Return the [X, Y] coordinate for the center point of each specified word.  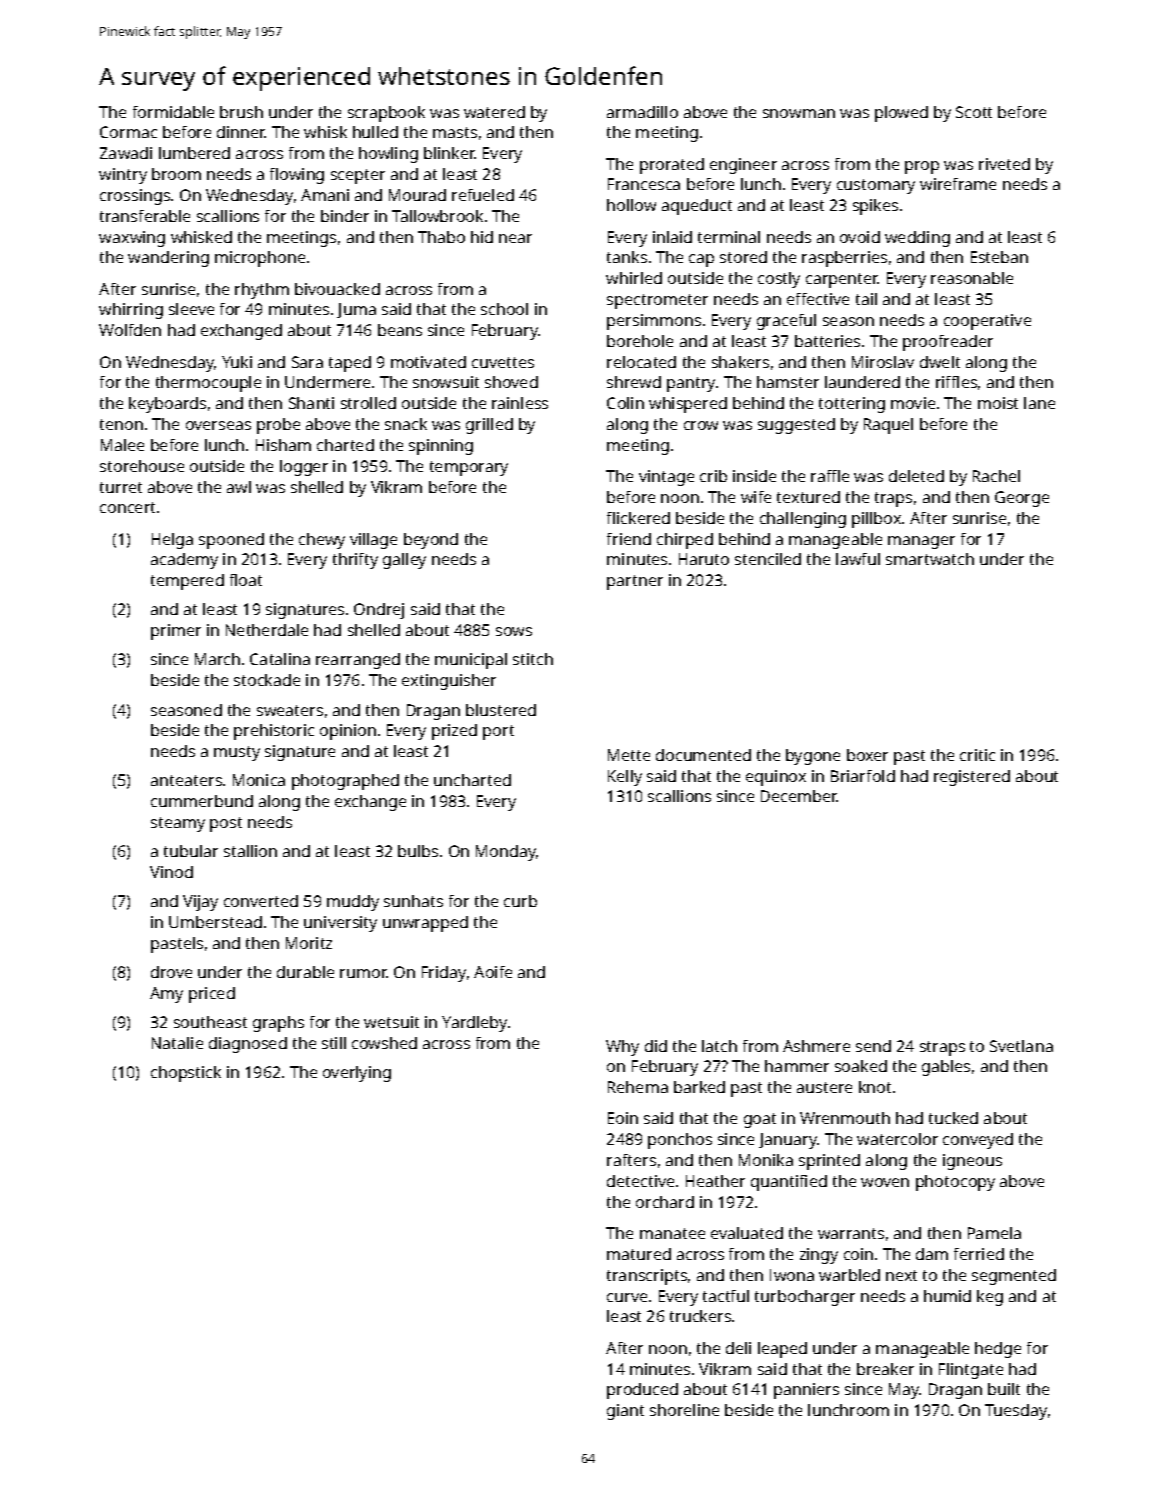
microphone [260, 259]
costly [779, 280]
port [498, 732]
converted [261, 901]
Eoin [623, 1118]
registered [972, 778]
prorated [672, 166]
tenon [121, 424]
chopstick [186, 1074]
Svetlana [1021, 1046]
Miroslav [883, 362]
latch [719, 1046]
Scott [974, 112]
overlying [357, 1074]
